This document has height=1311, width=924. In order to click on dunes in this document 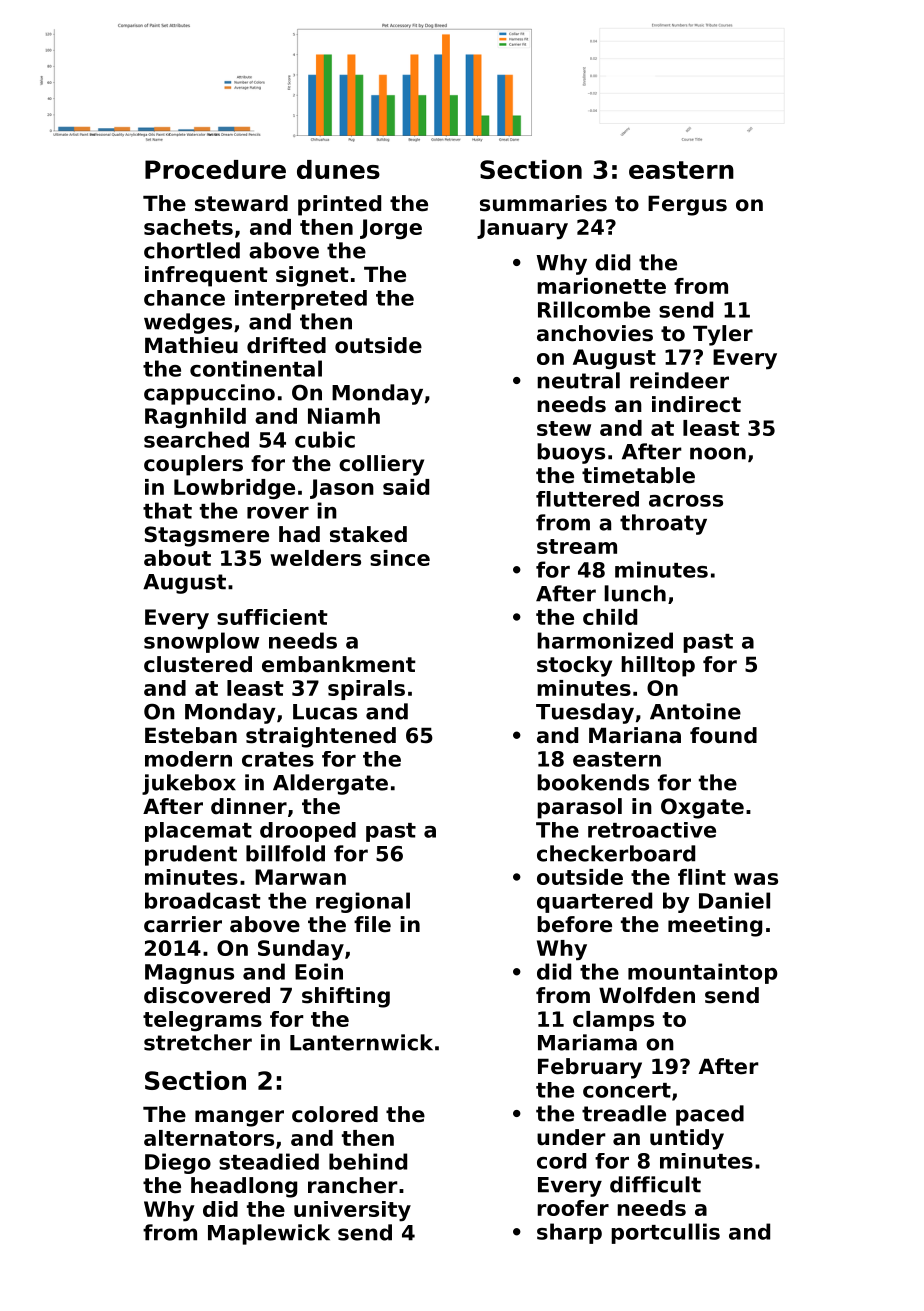, I will do `click(338, 169)`.
